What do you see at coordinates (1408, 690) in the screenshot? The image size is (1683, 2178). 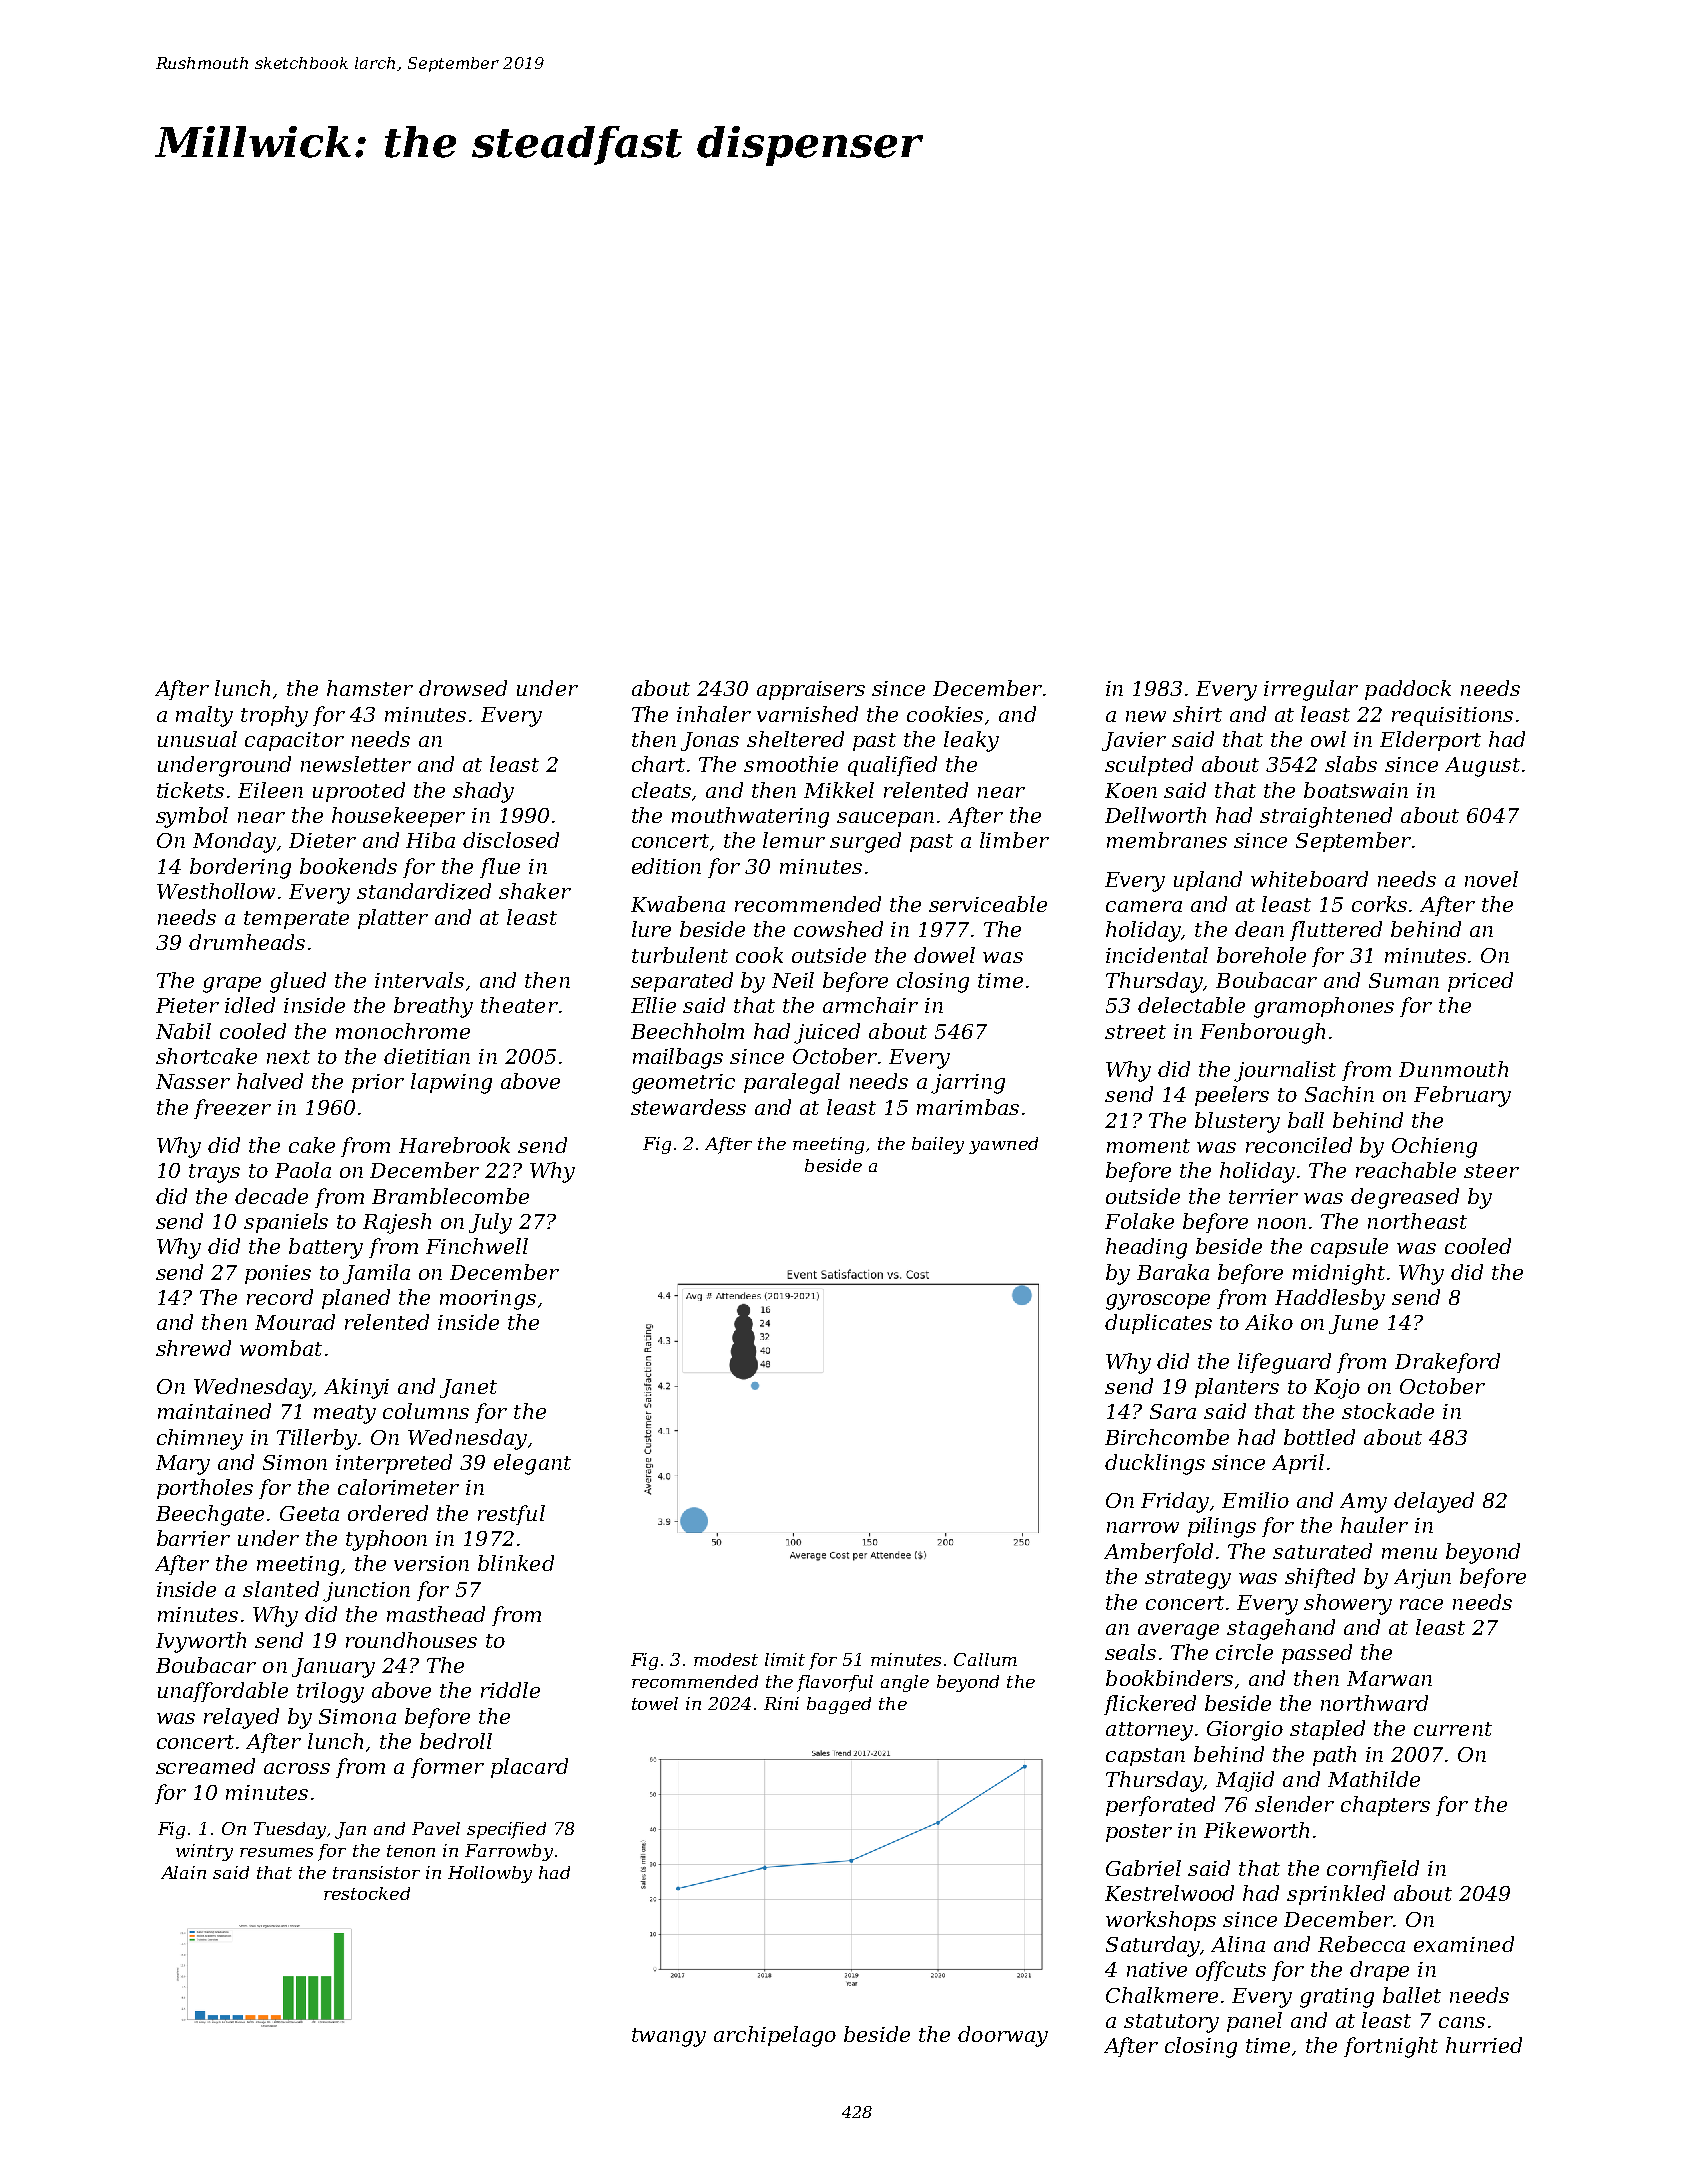 I see `paddock` at bounding box center [1408, 690].
